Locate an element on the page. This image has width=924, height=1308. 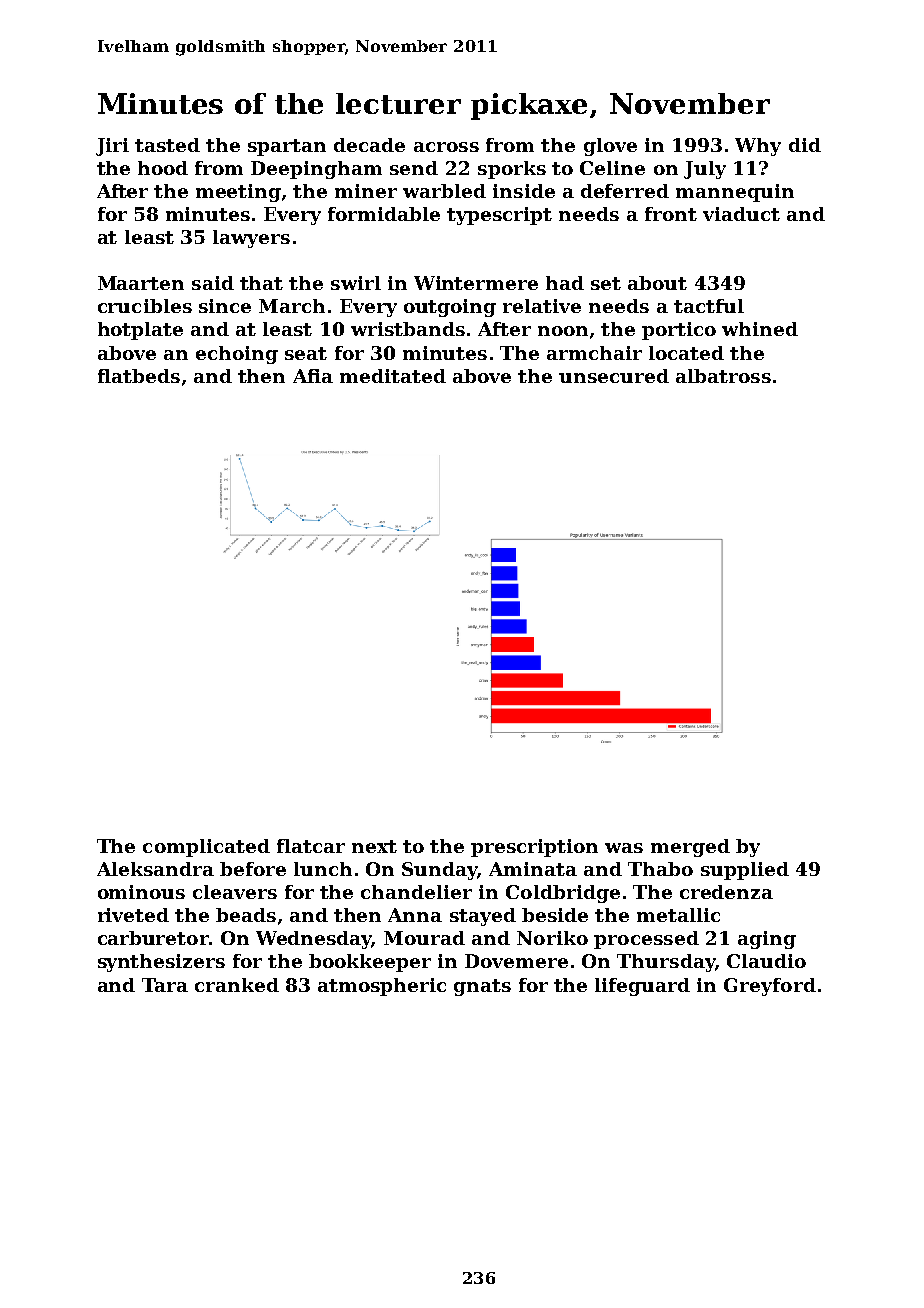
about is located at coordinates (657, 283).
